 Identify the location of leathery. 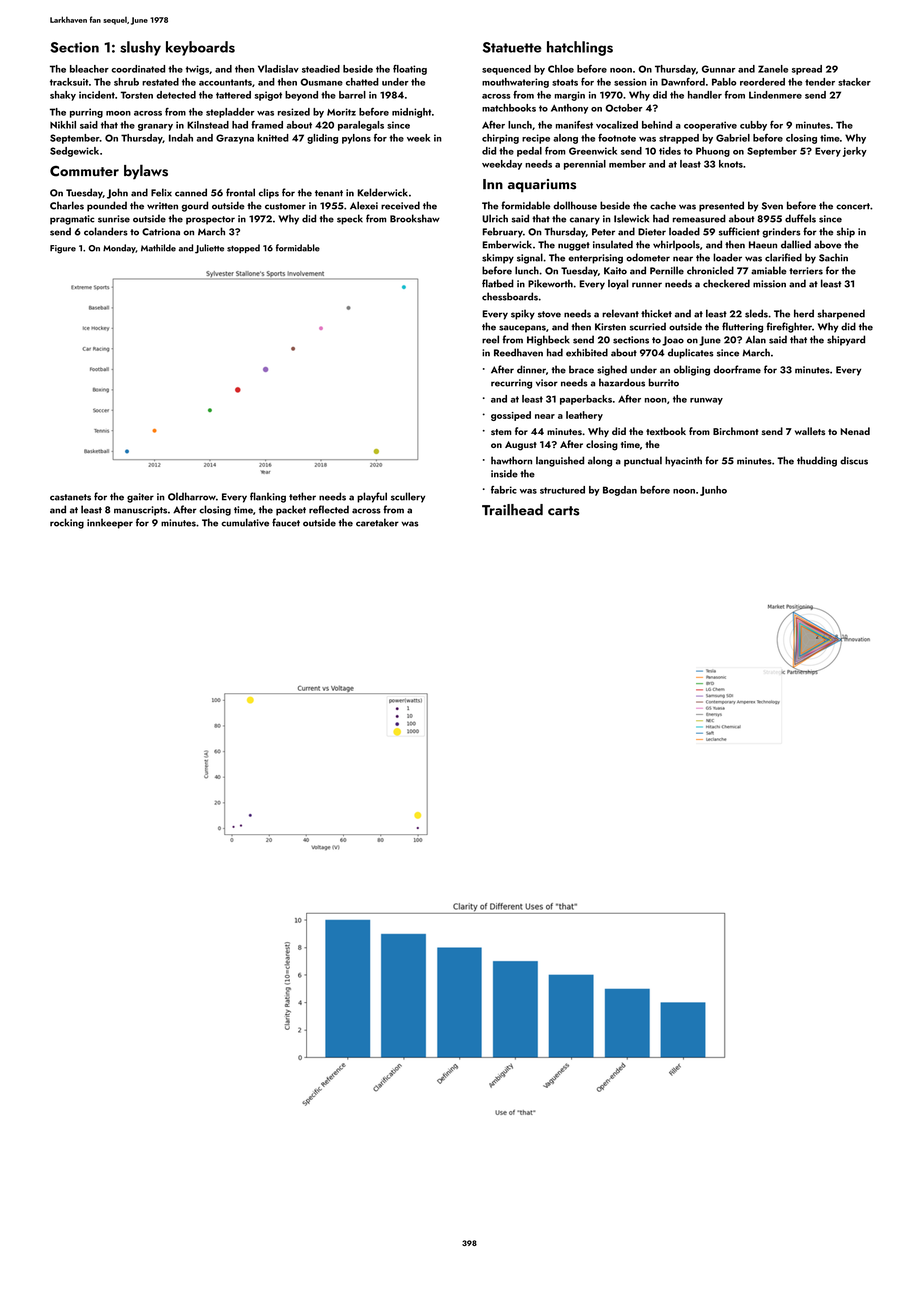
(584, 416).
